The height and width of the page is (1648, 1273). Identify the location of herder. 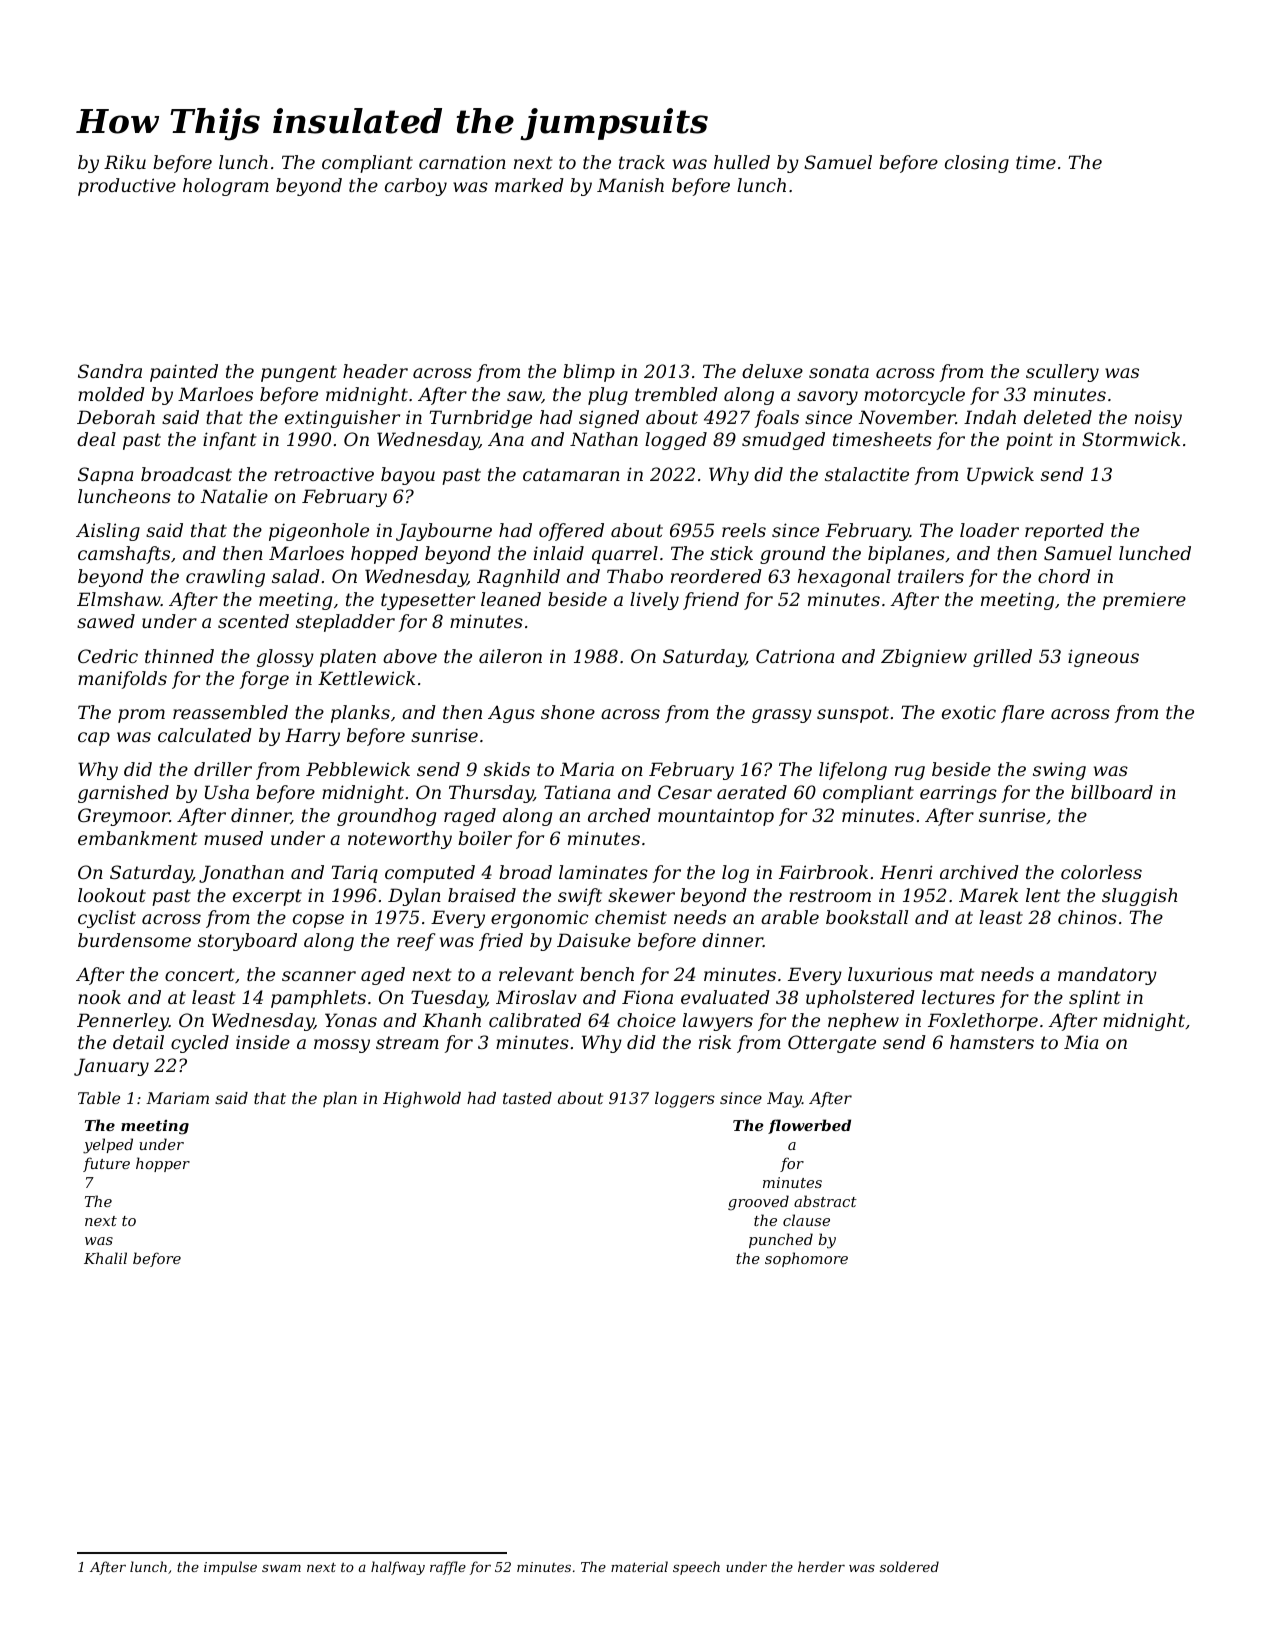
(821, 1566).
